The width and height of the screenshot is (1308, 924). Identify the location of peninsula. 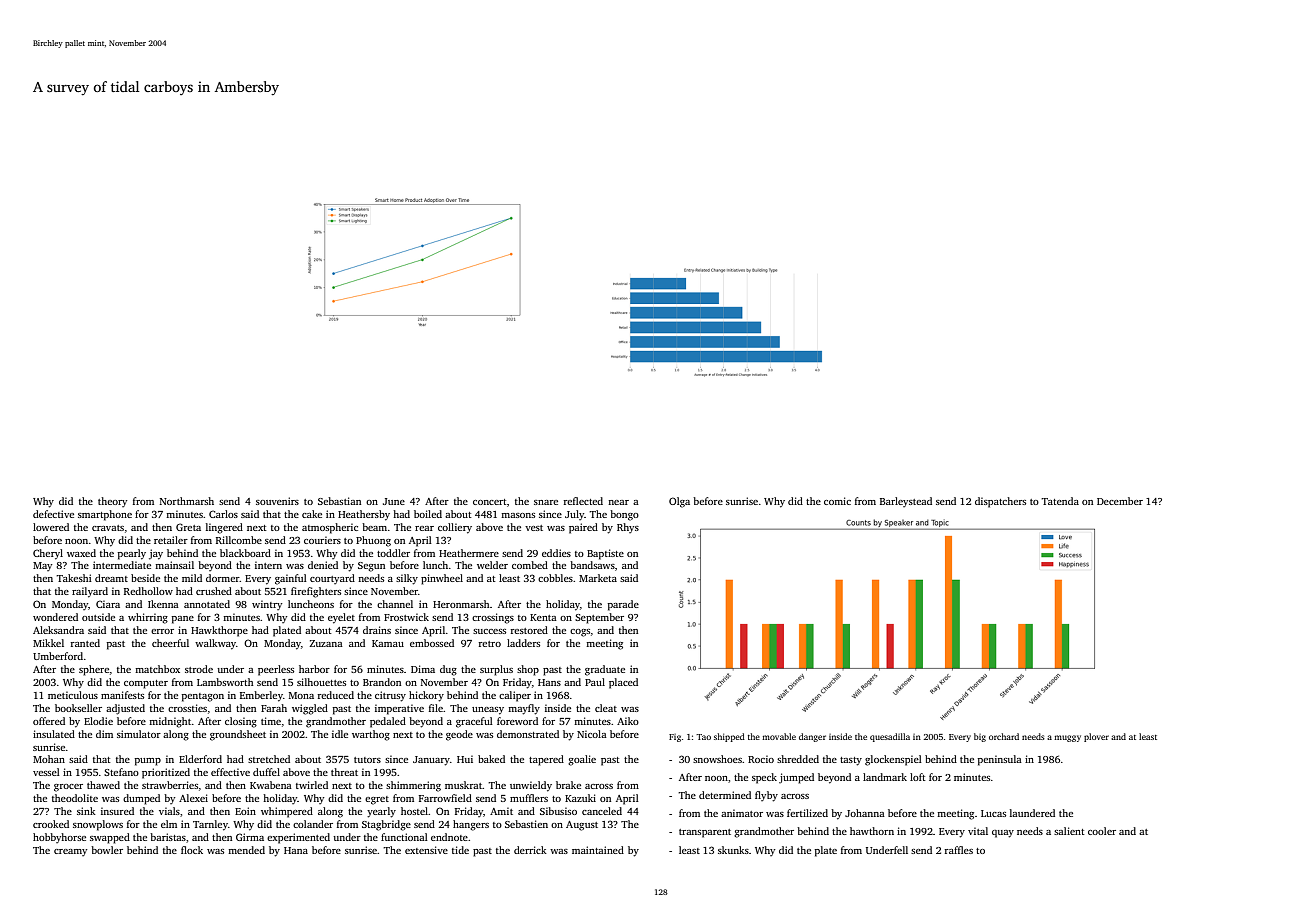
(1000, 760).
